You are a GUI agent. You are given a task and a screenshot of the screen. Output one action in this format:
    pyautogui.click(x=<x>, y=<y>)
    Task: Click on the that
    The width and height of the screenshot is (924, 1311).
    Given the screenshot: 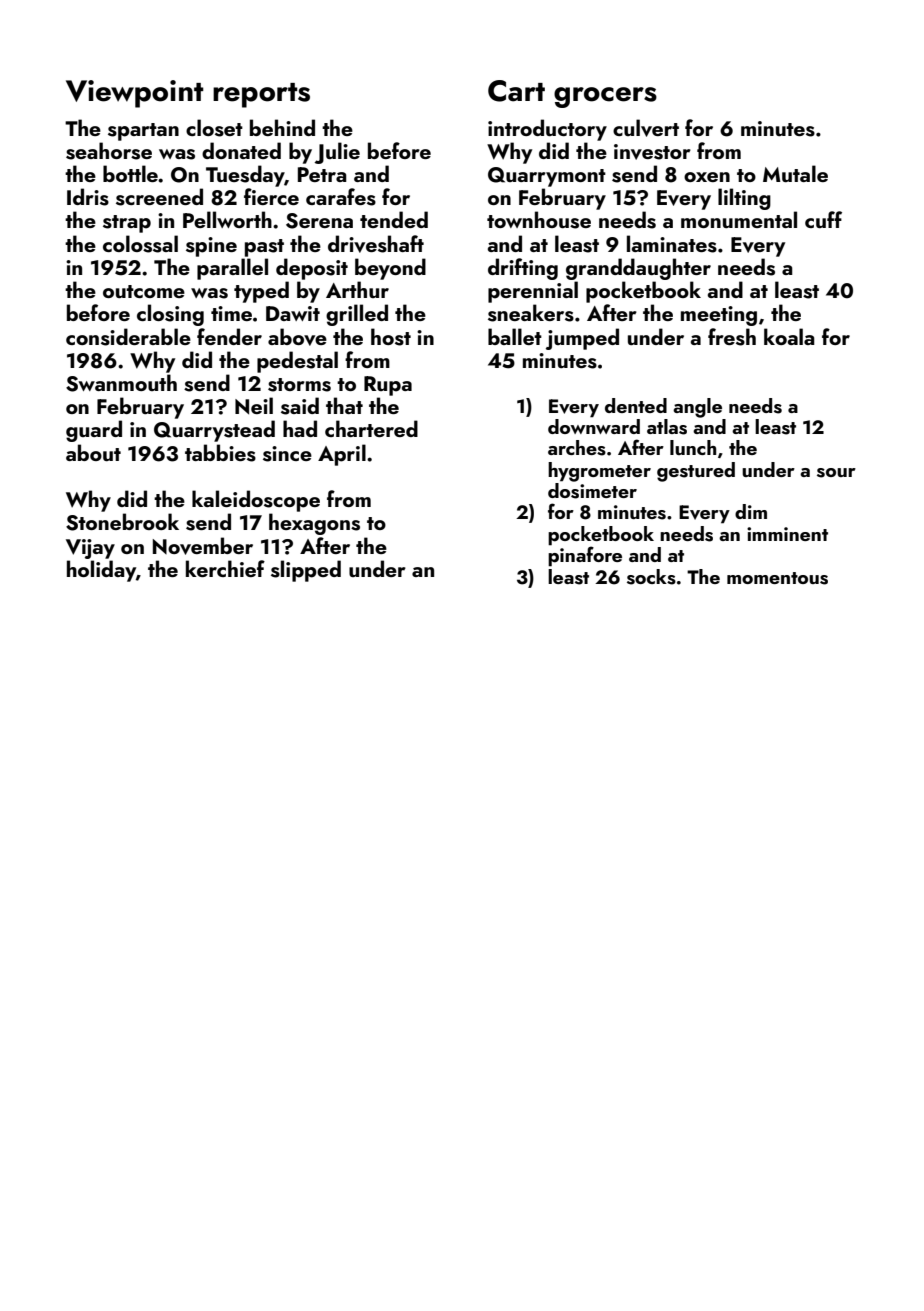 What is the action you would take?
    pyautogui.click(x=344, y=405)
